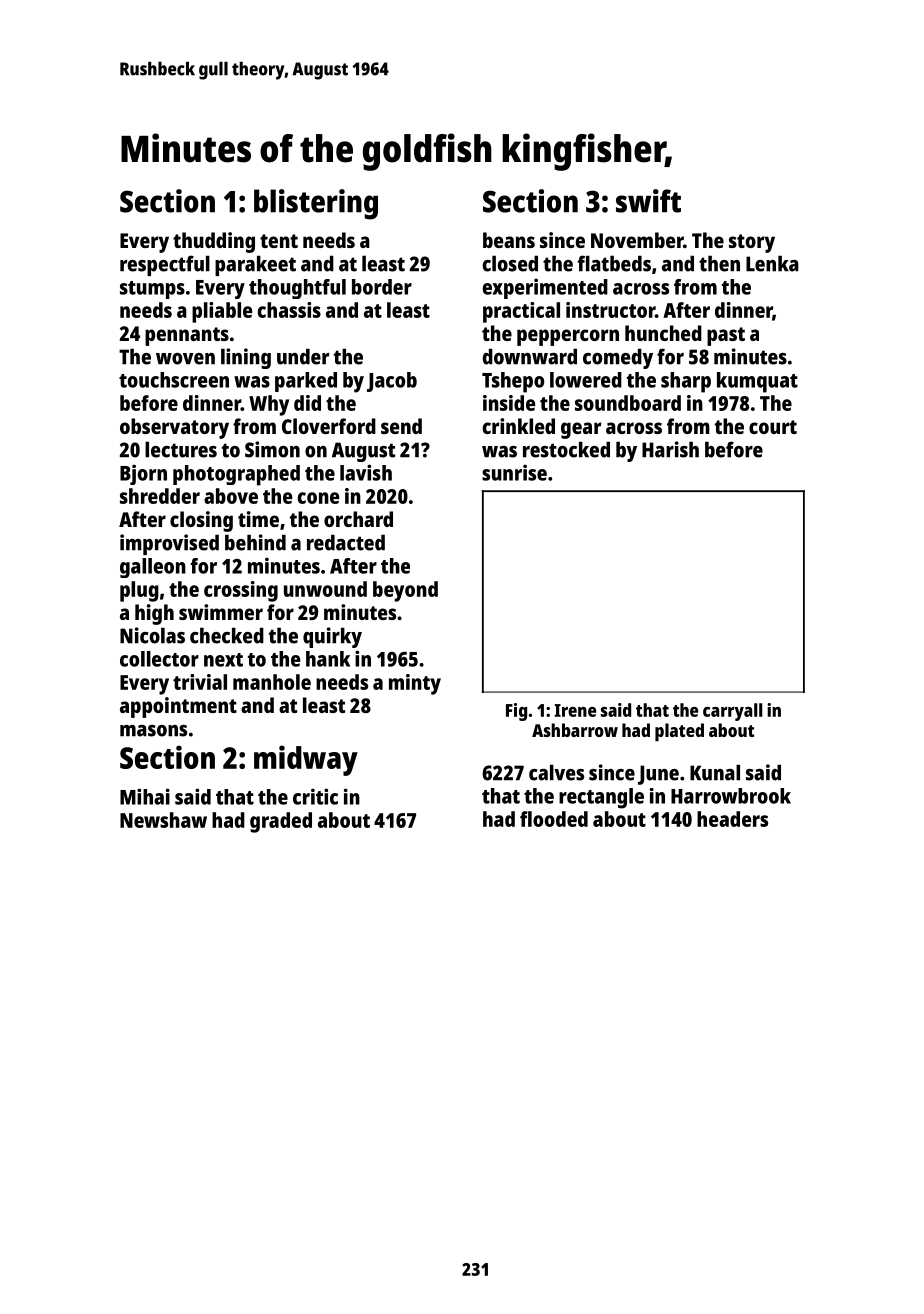 This document has width=924, height=1314. What do you see at coordinates (513, 382) in the document?
I see `Tshepo` at bounding box center [513, 382].
